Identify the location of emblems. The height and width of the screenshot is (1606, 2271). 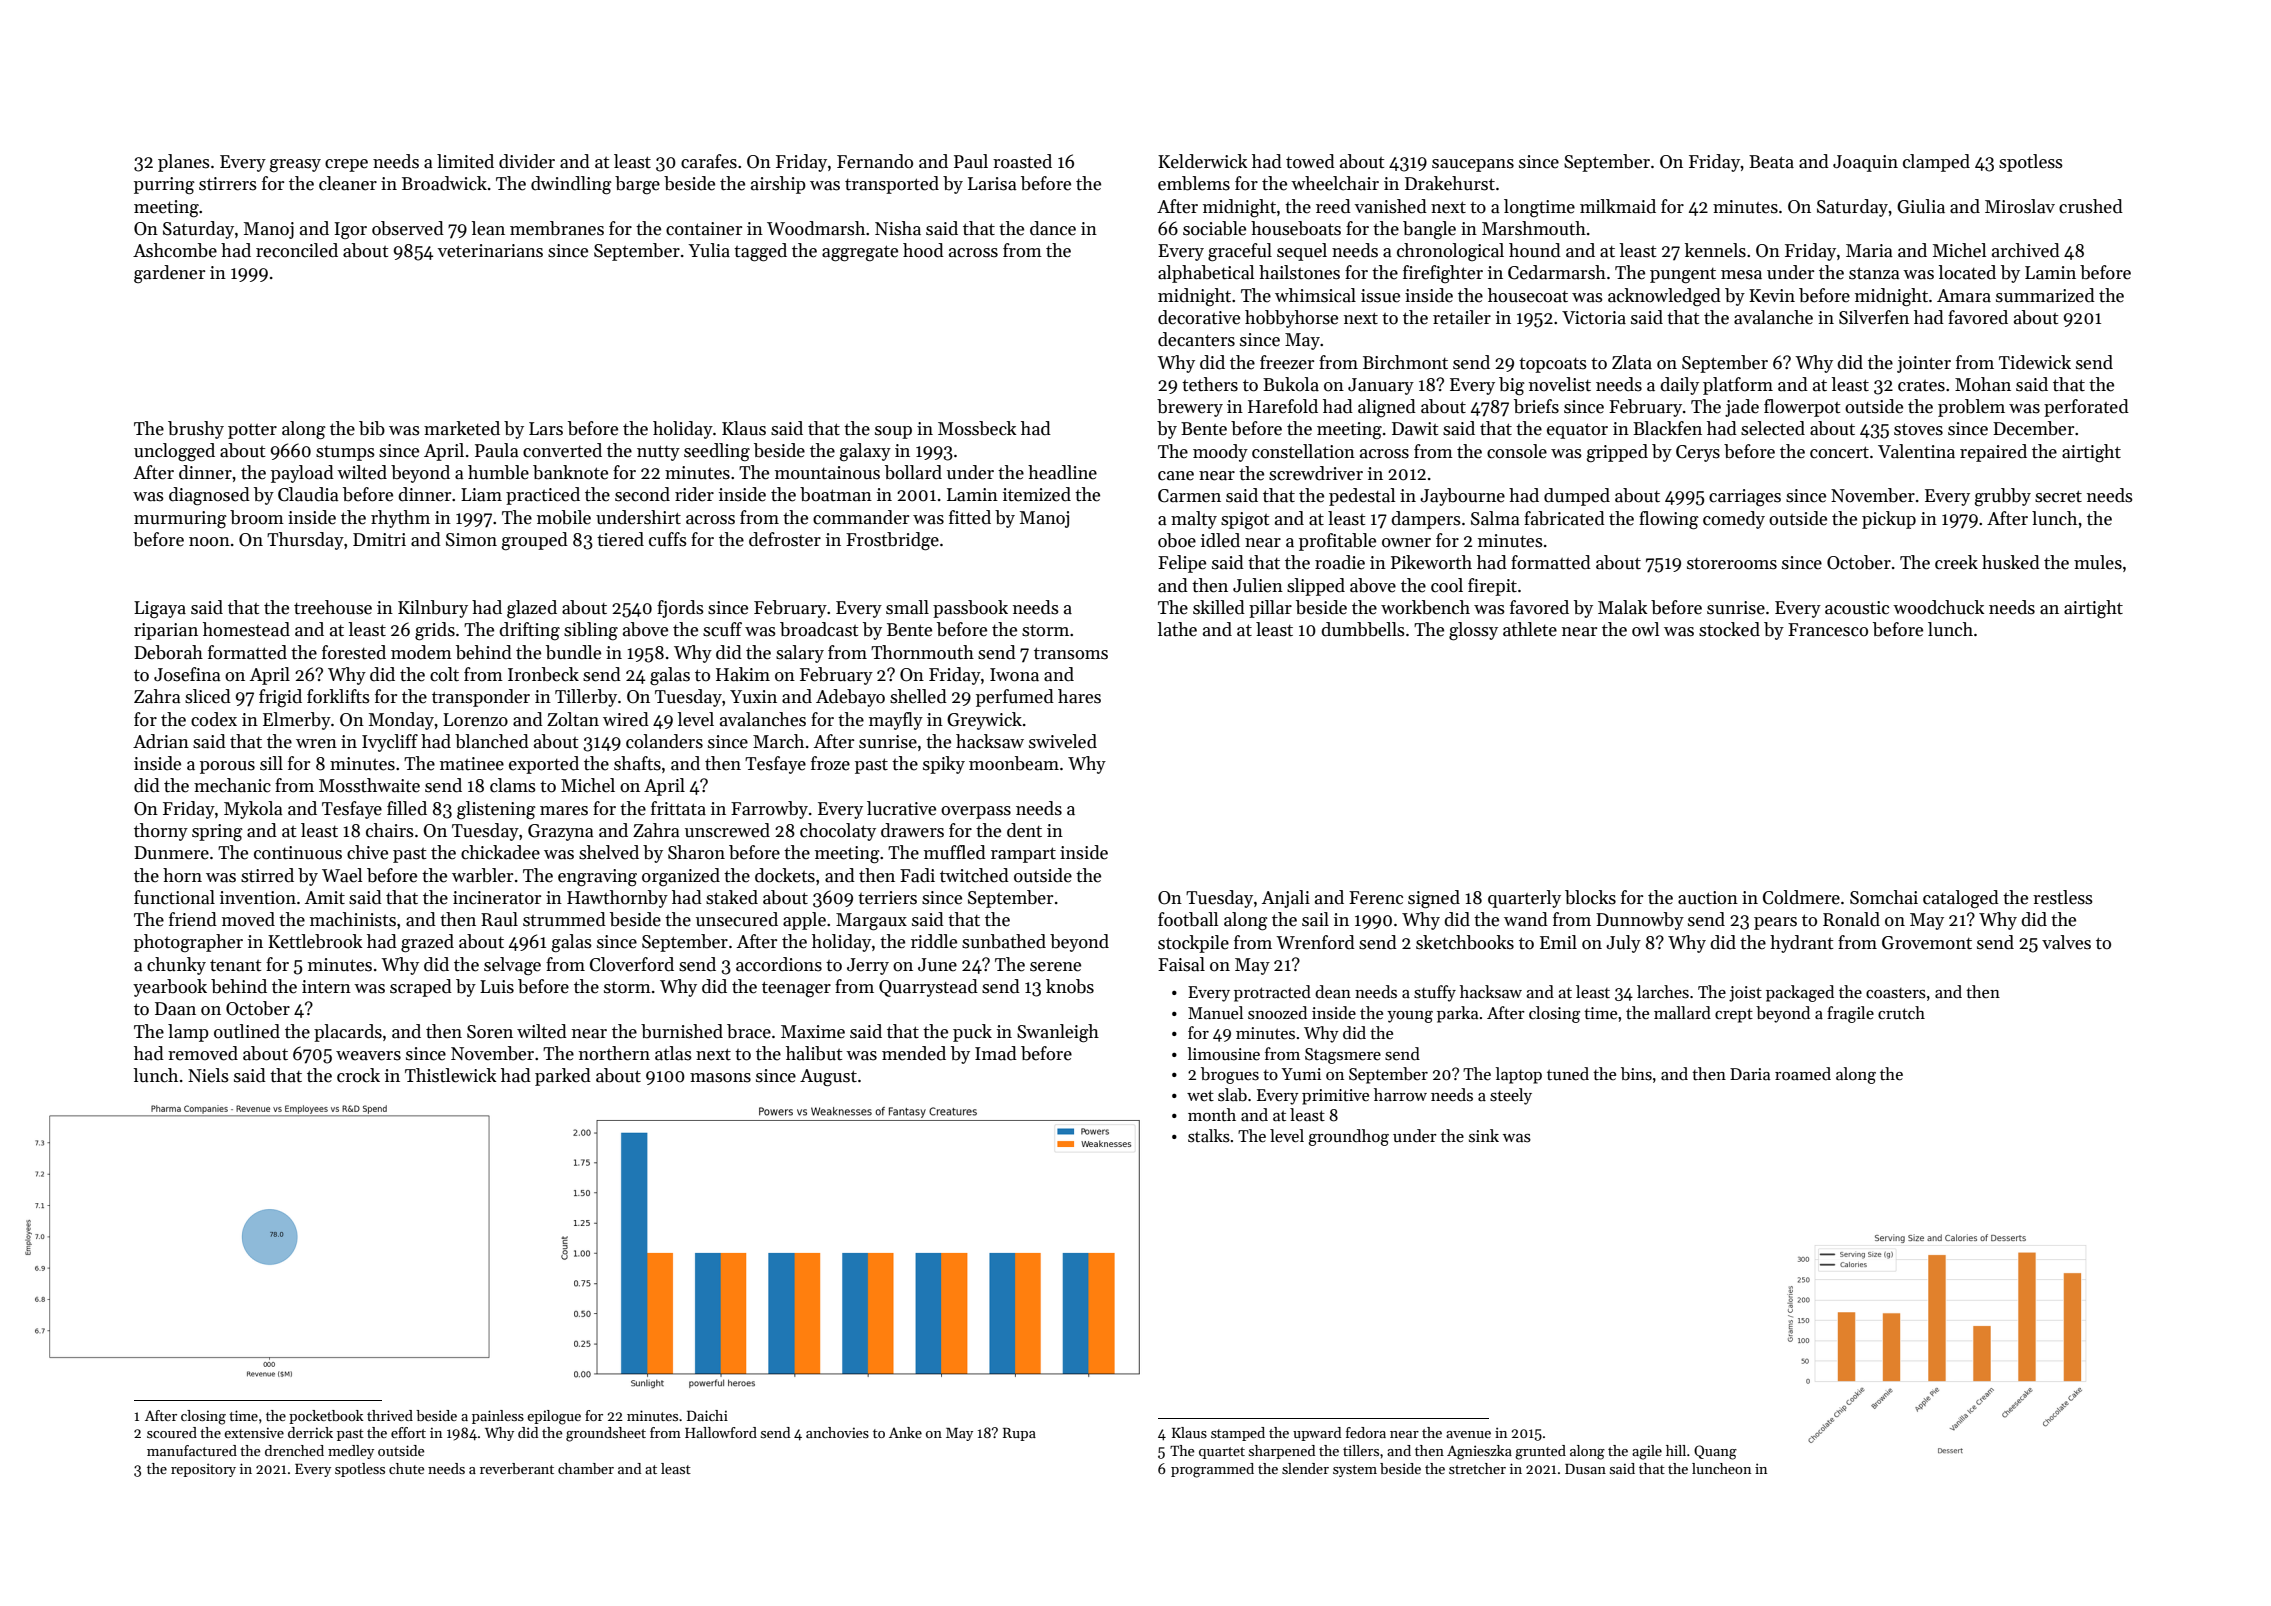
(1194, 183).
